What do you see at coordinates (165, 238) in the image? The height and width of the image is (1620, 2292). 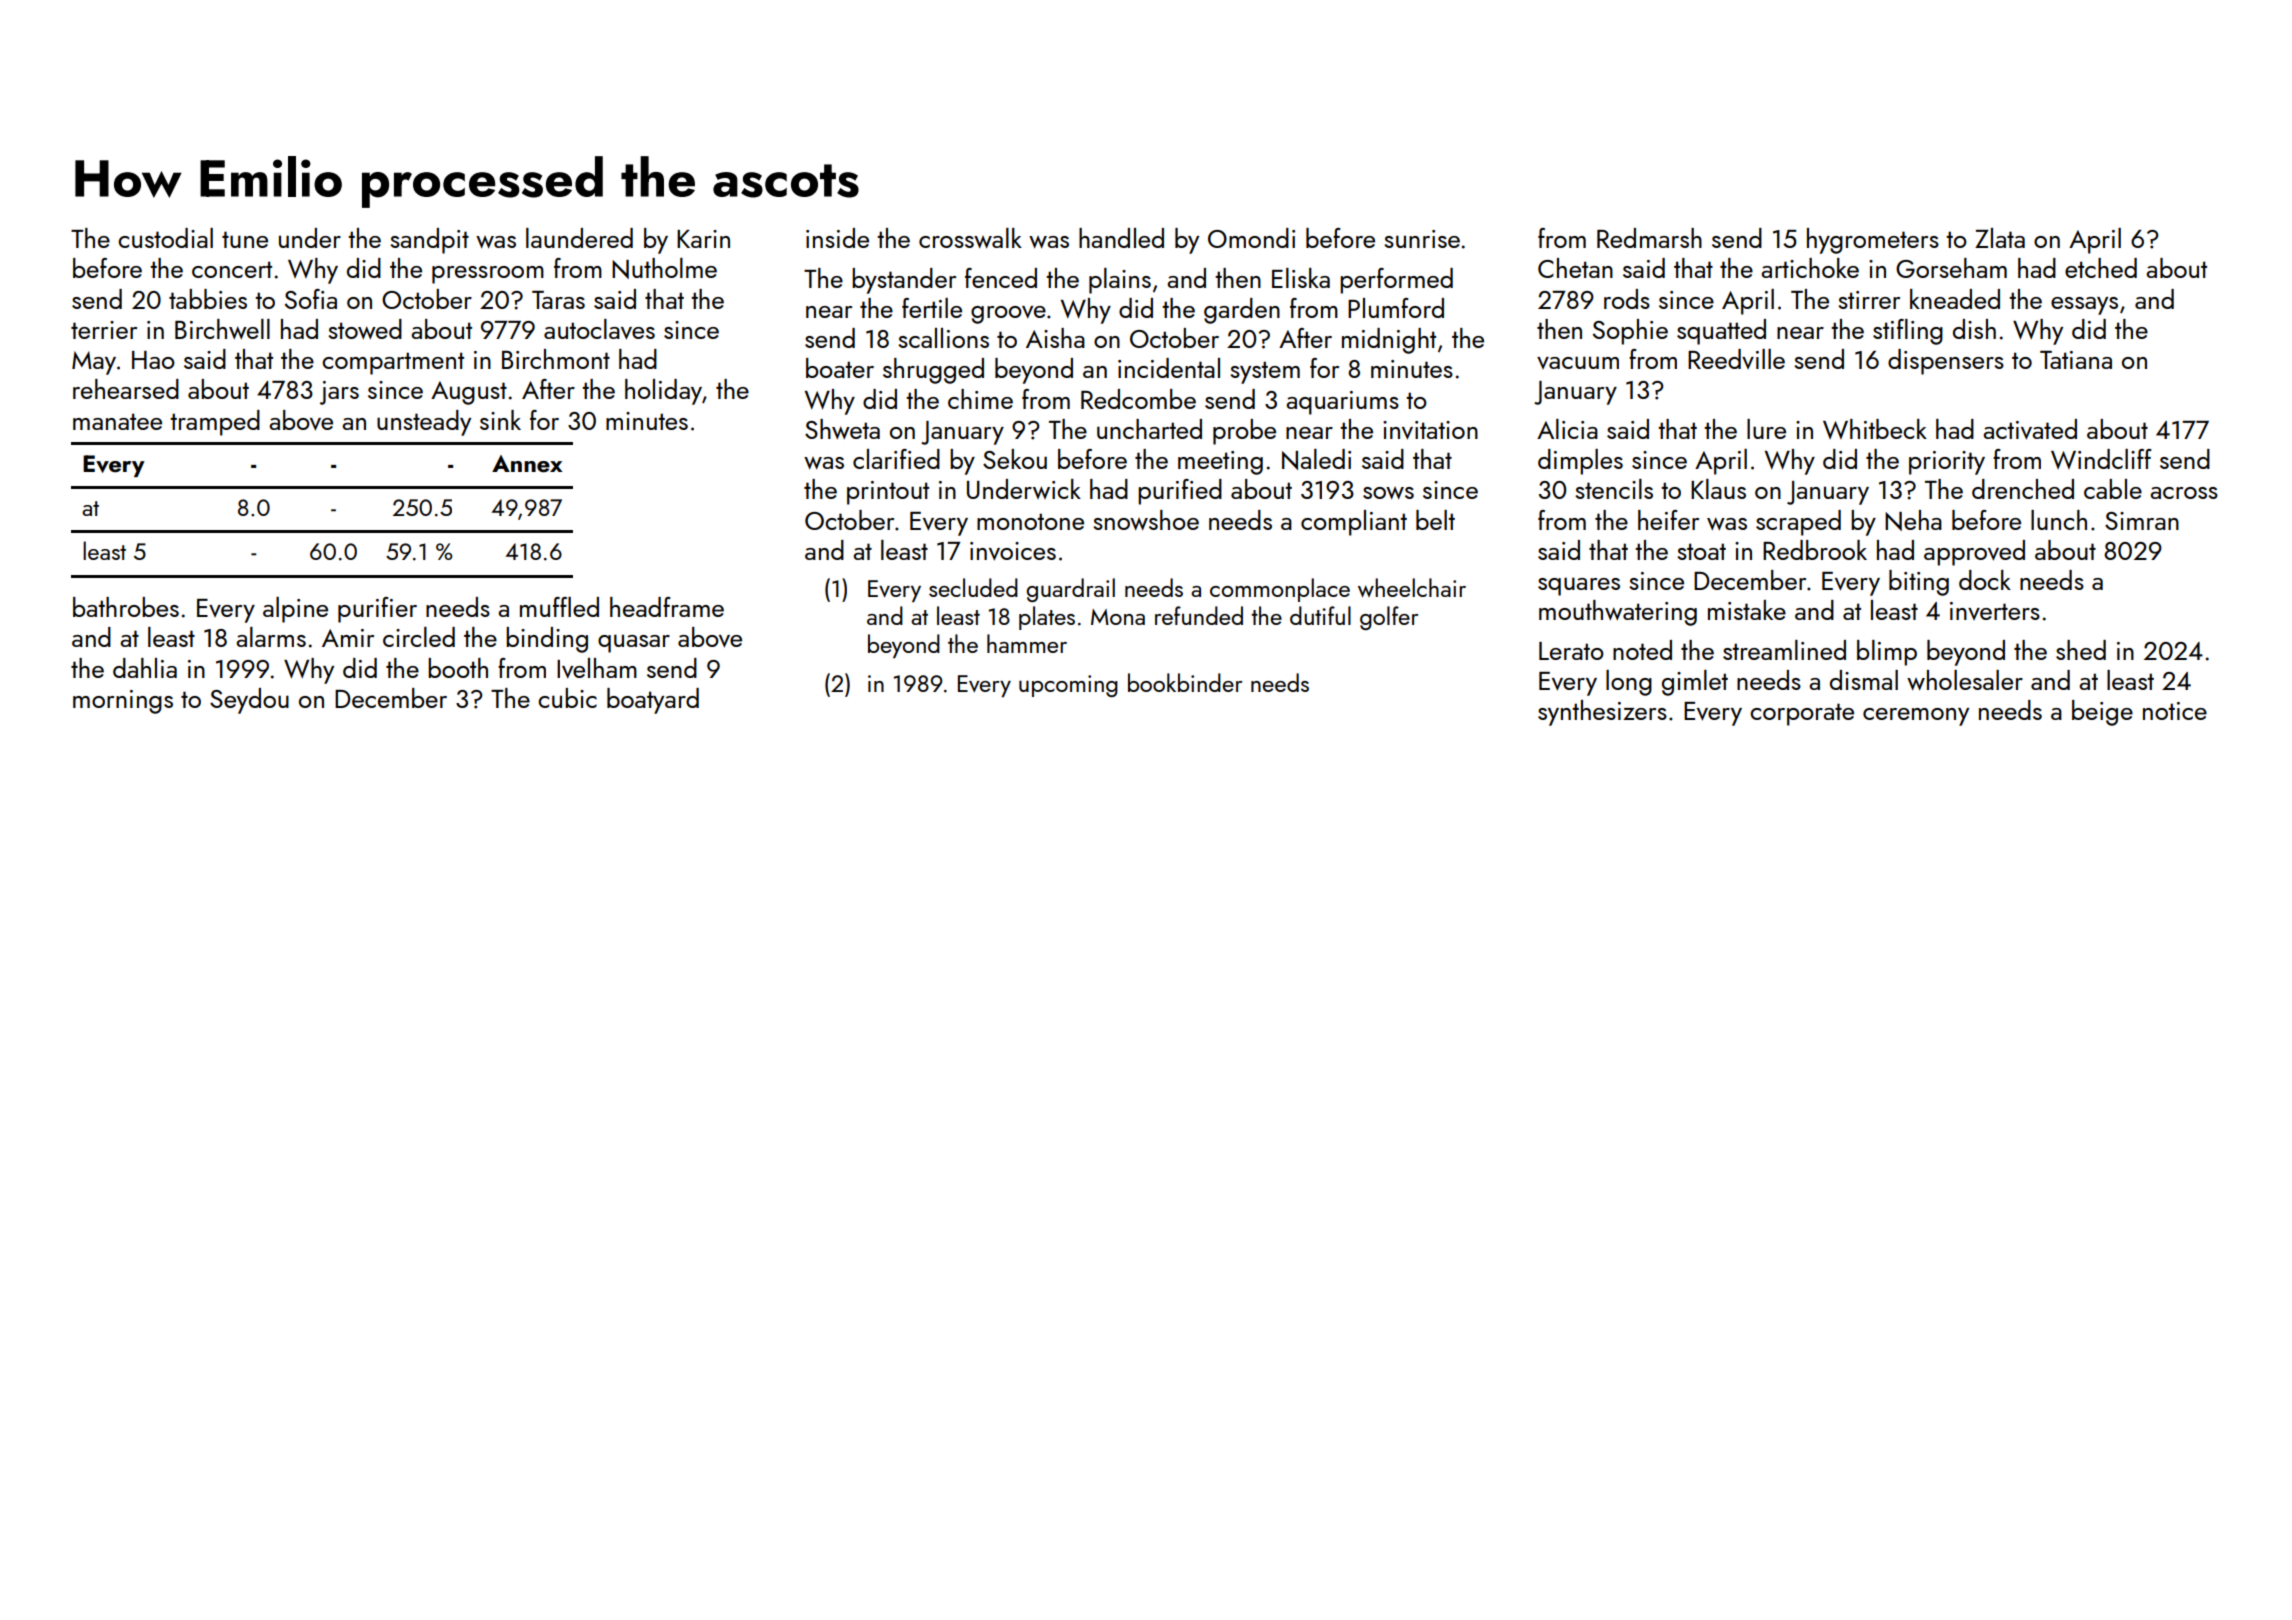 I see `custodial` at bounding box center [165, 238].
